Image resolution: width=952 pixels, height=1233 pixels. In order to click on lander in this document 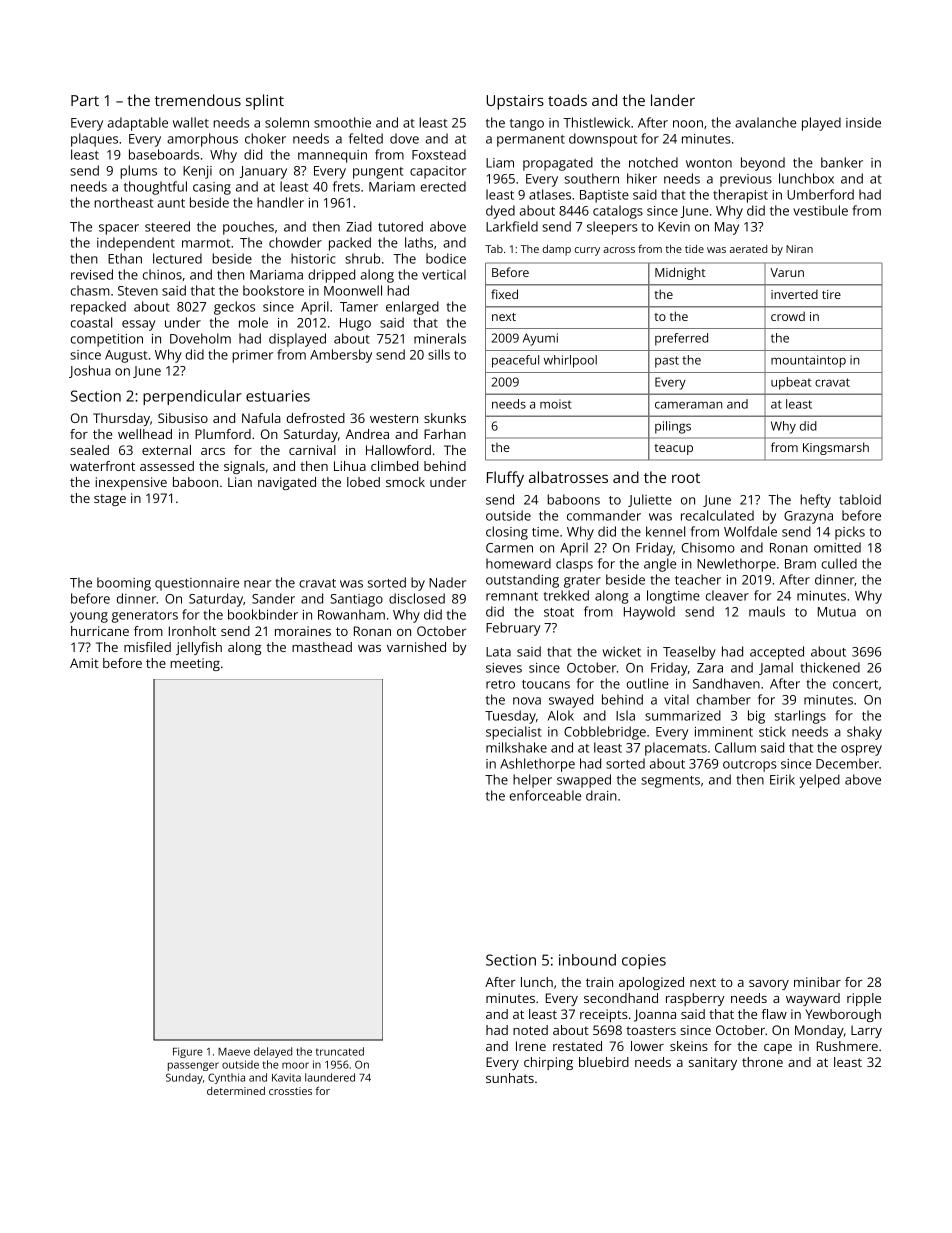, I will do `click(673, 100)`.
